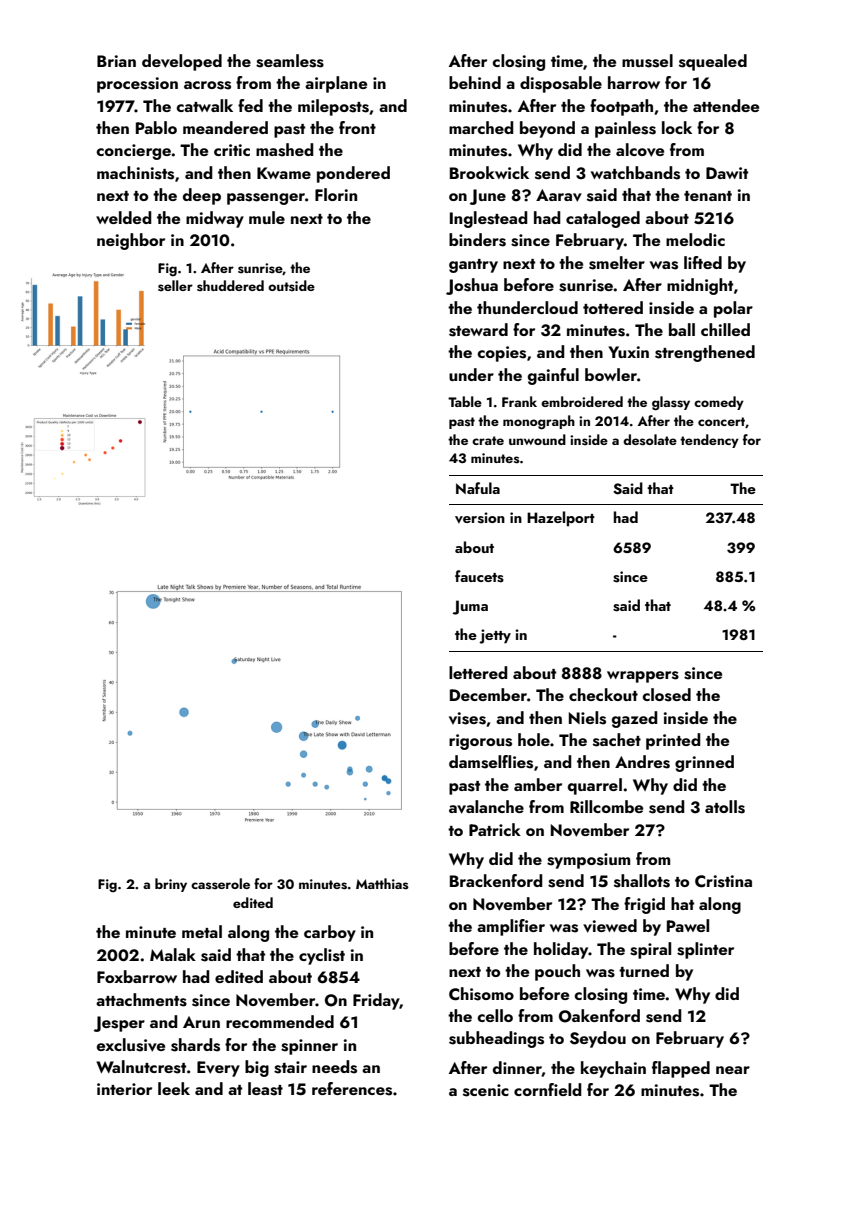 This screenshot has width=859, height=1219. What do you see at coordinates (650, 950) in the screenshot?
I see `spiral` at bounding box center [650, 950].
